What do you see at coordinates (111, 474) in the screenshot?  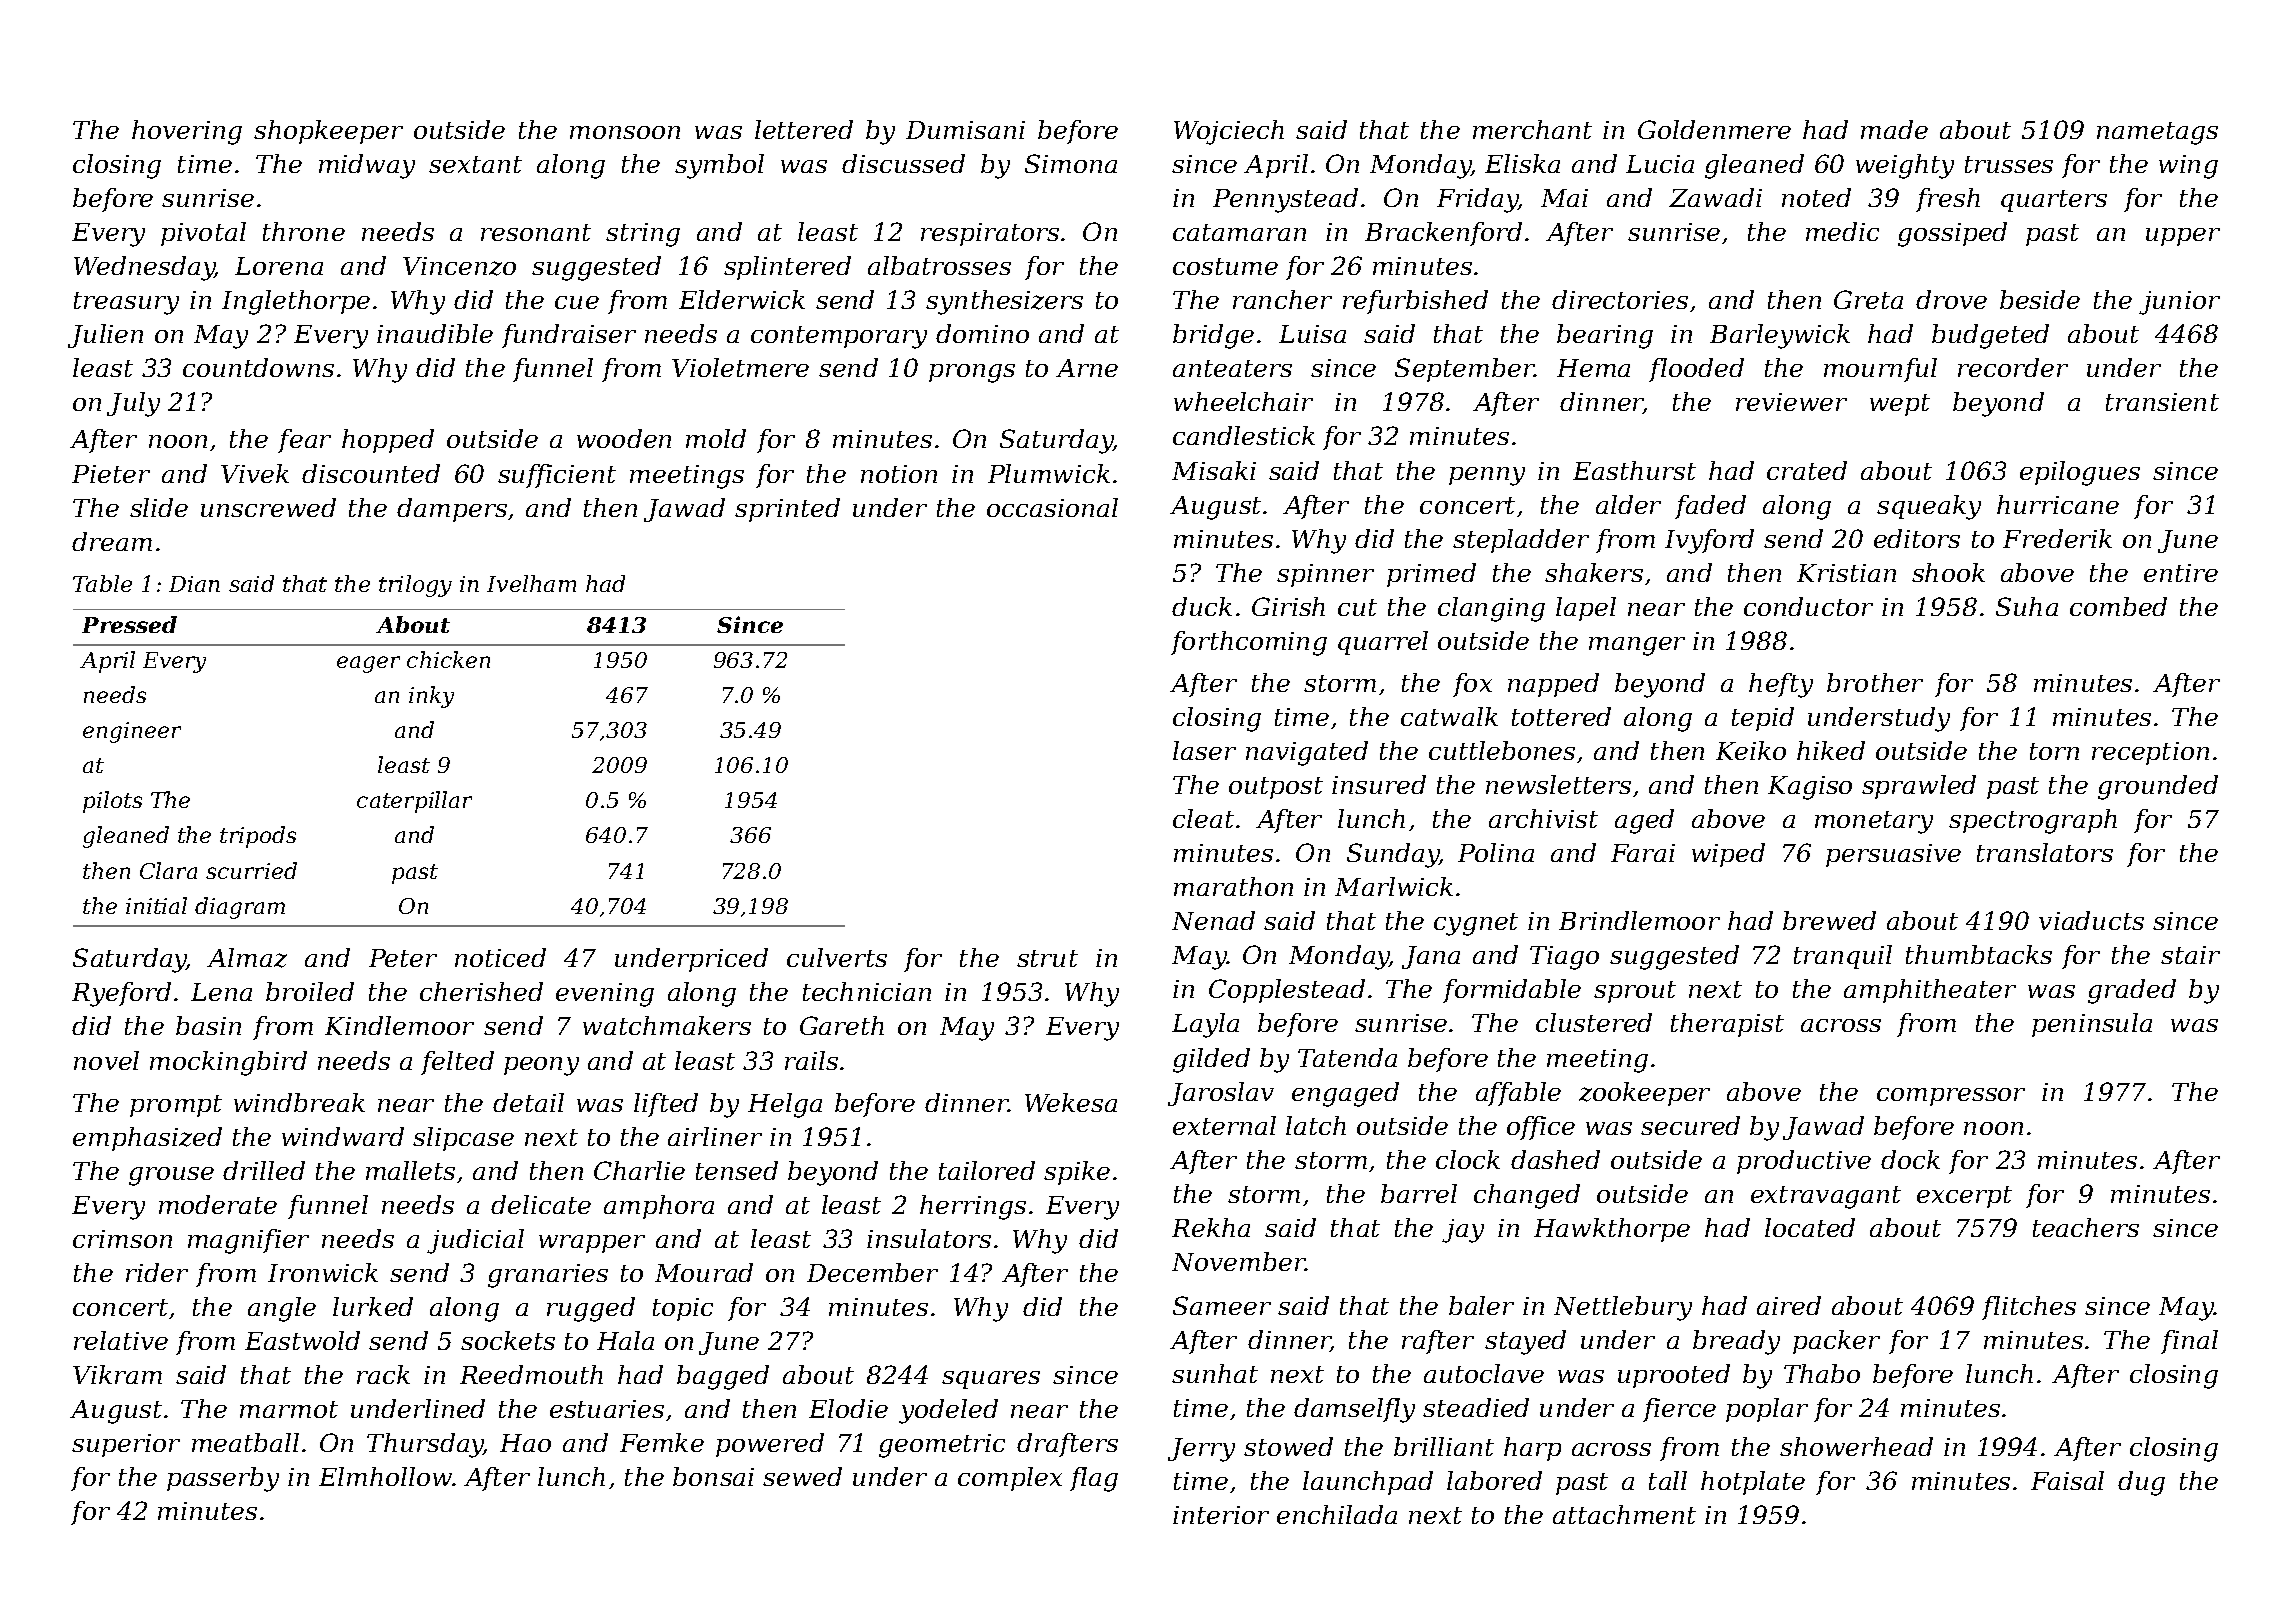 I see `Pieter` at bounding box center [111, 474].
